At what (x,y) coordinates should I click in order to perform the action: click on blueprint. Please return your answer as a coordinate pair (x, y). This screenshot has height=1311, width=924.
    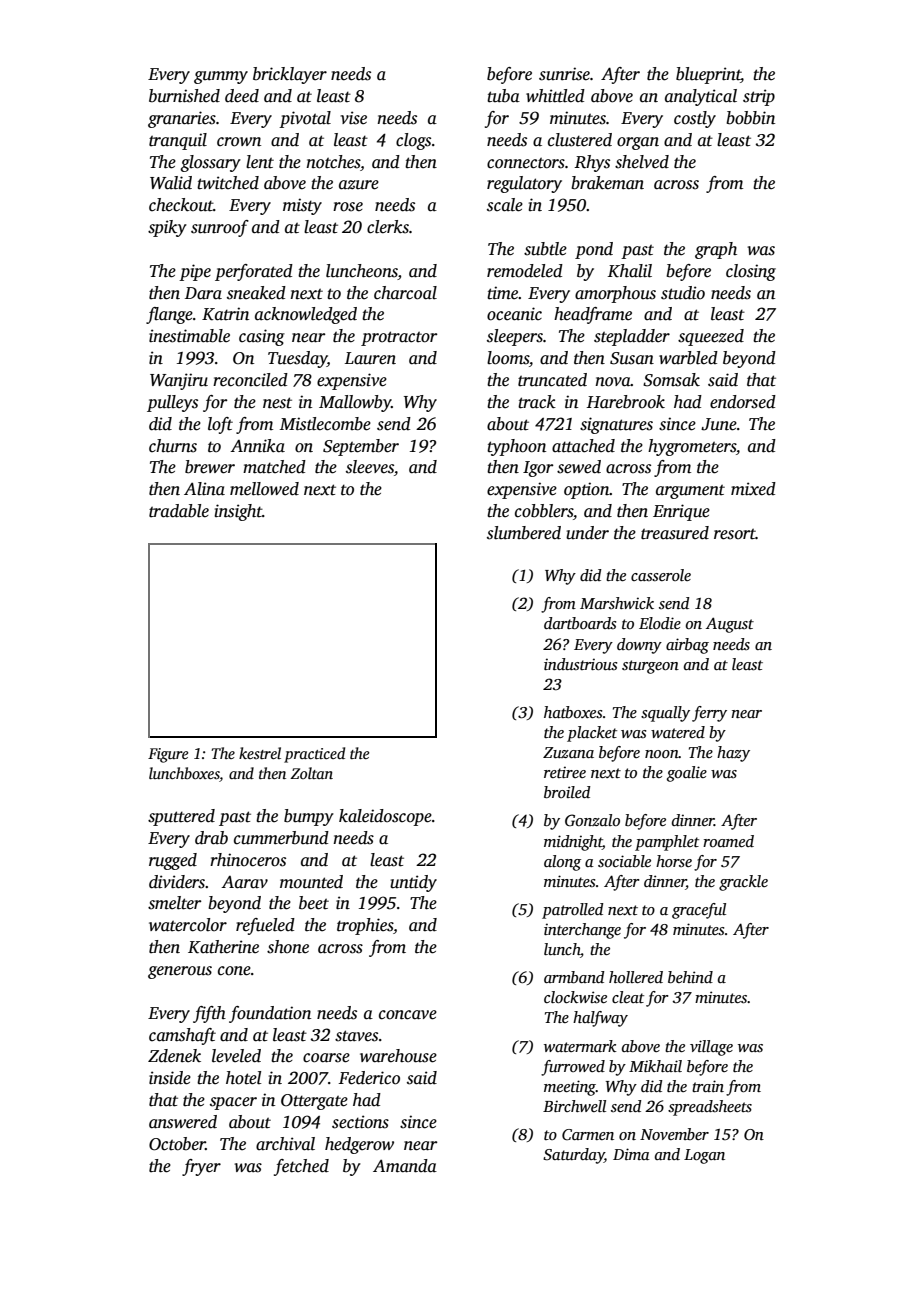
    Looking at the image, I should click on (708, 75).
